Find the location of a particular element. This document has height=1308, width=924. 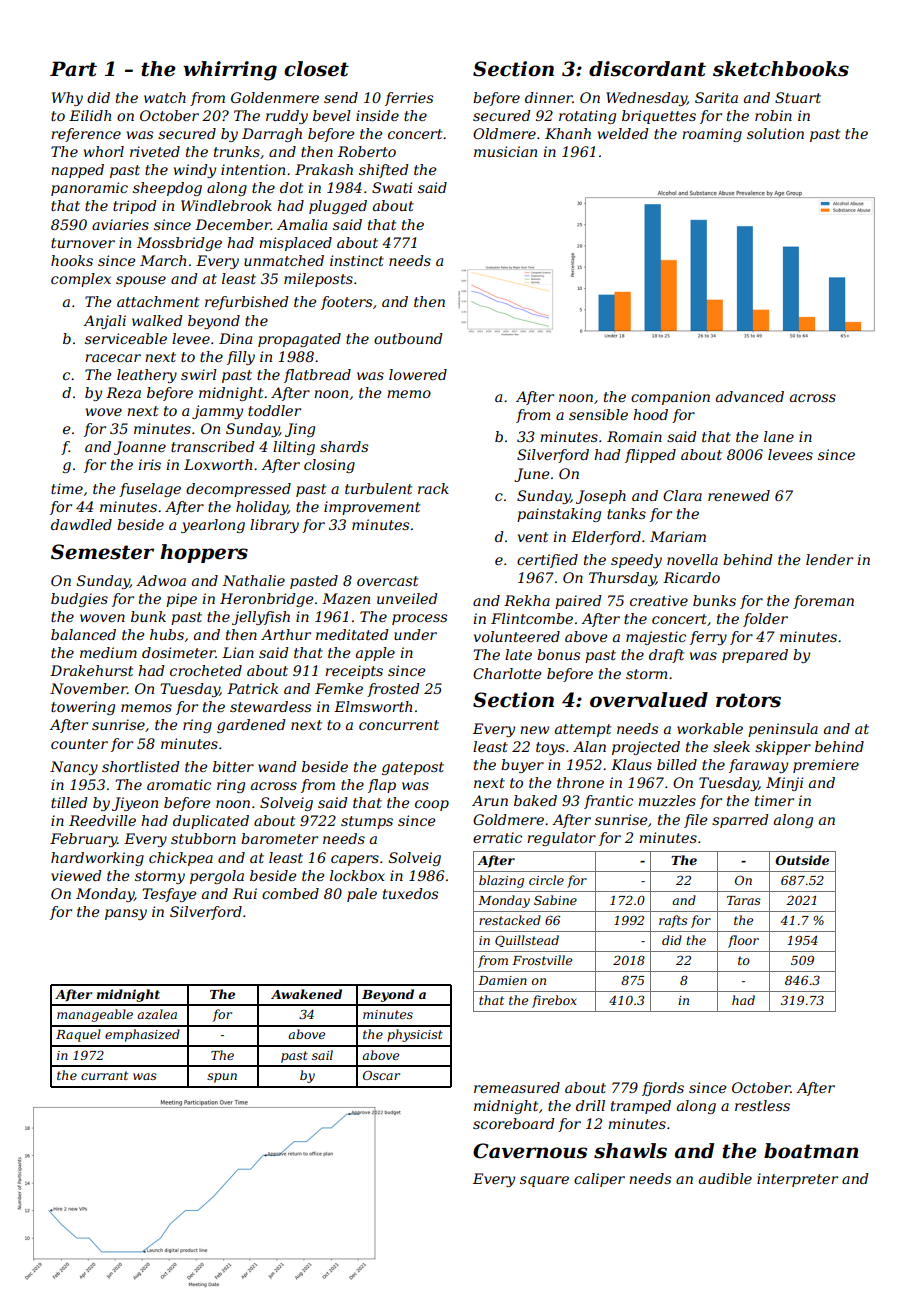

footers is located at coordinates (346, 303).
